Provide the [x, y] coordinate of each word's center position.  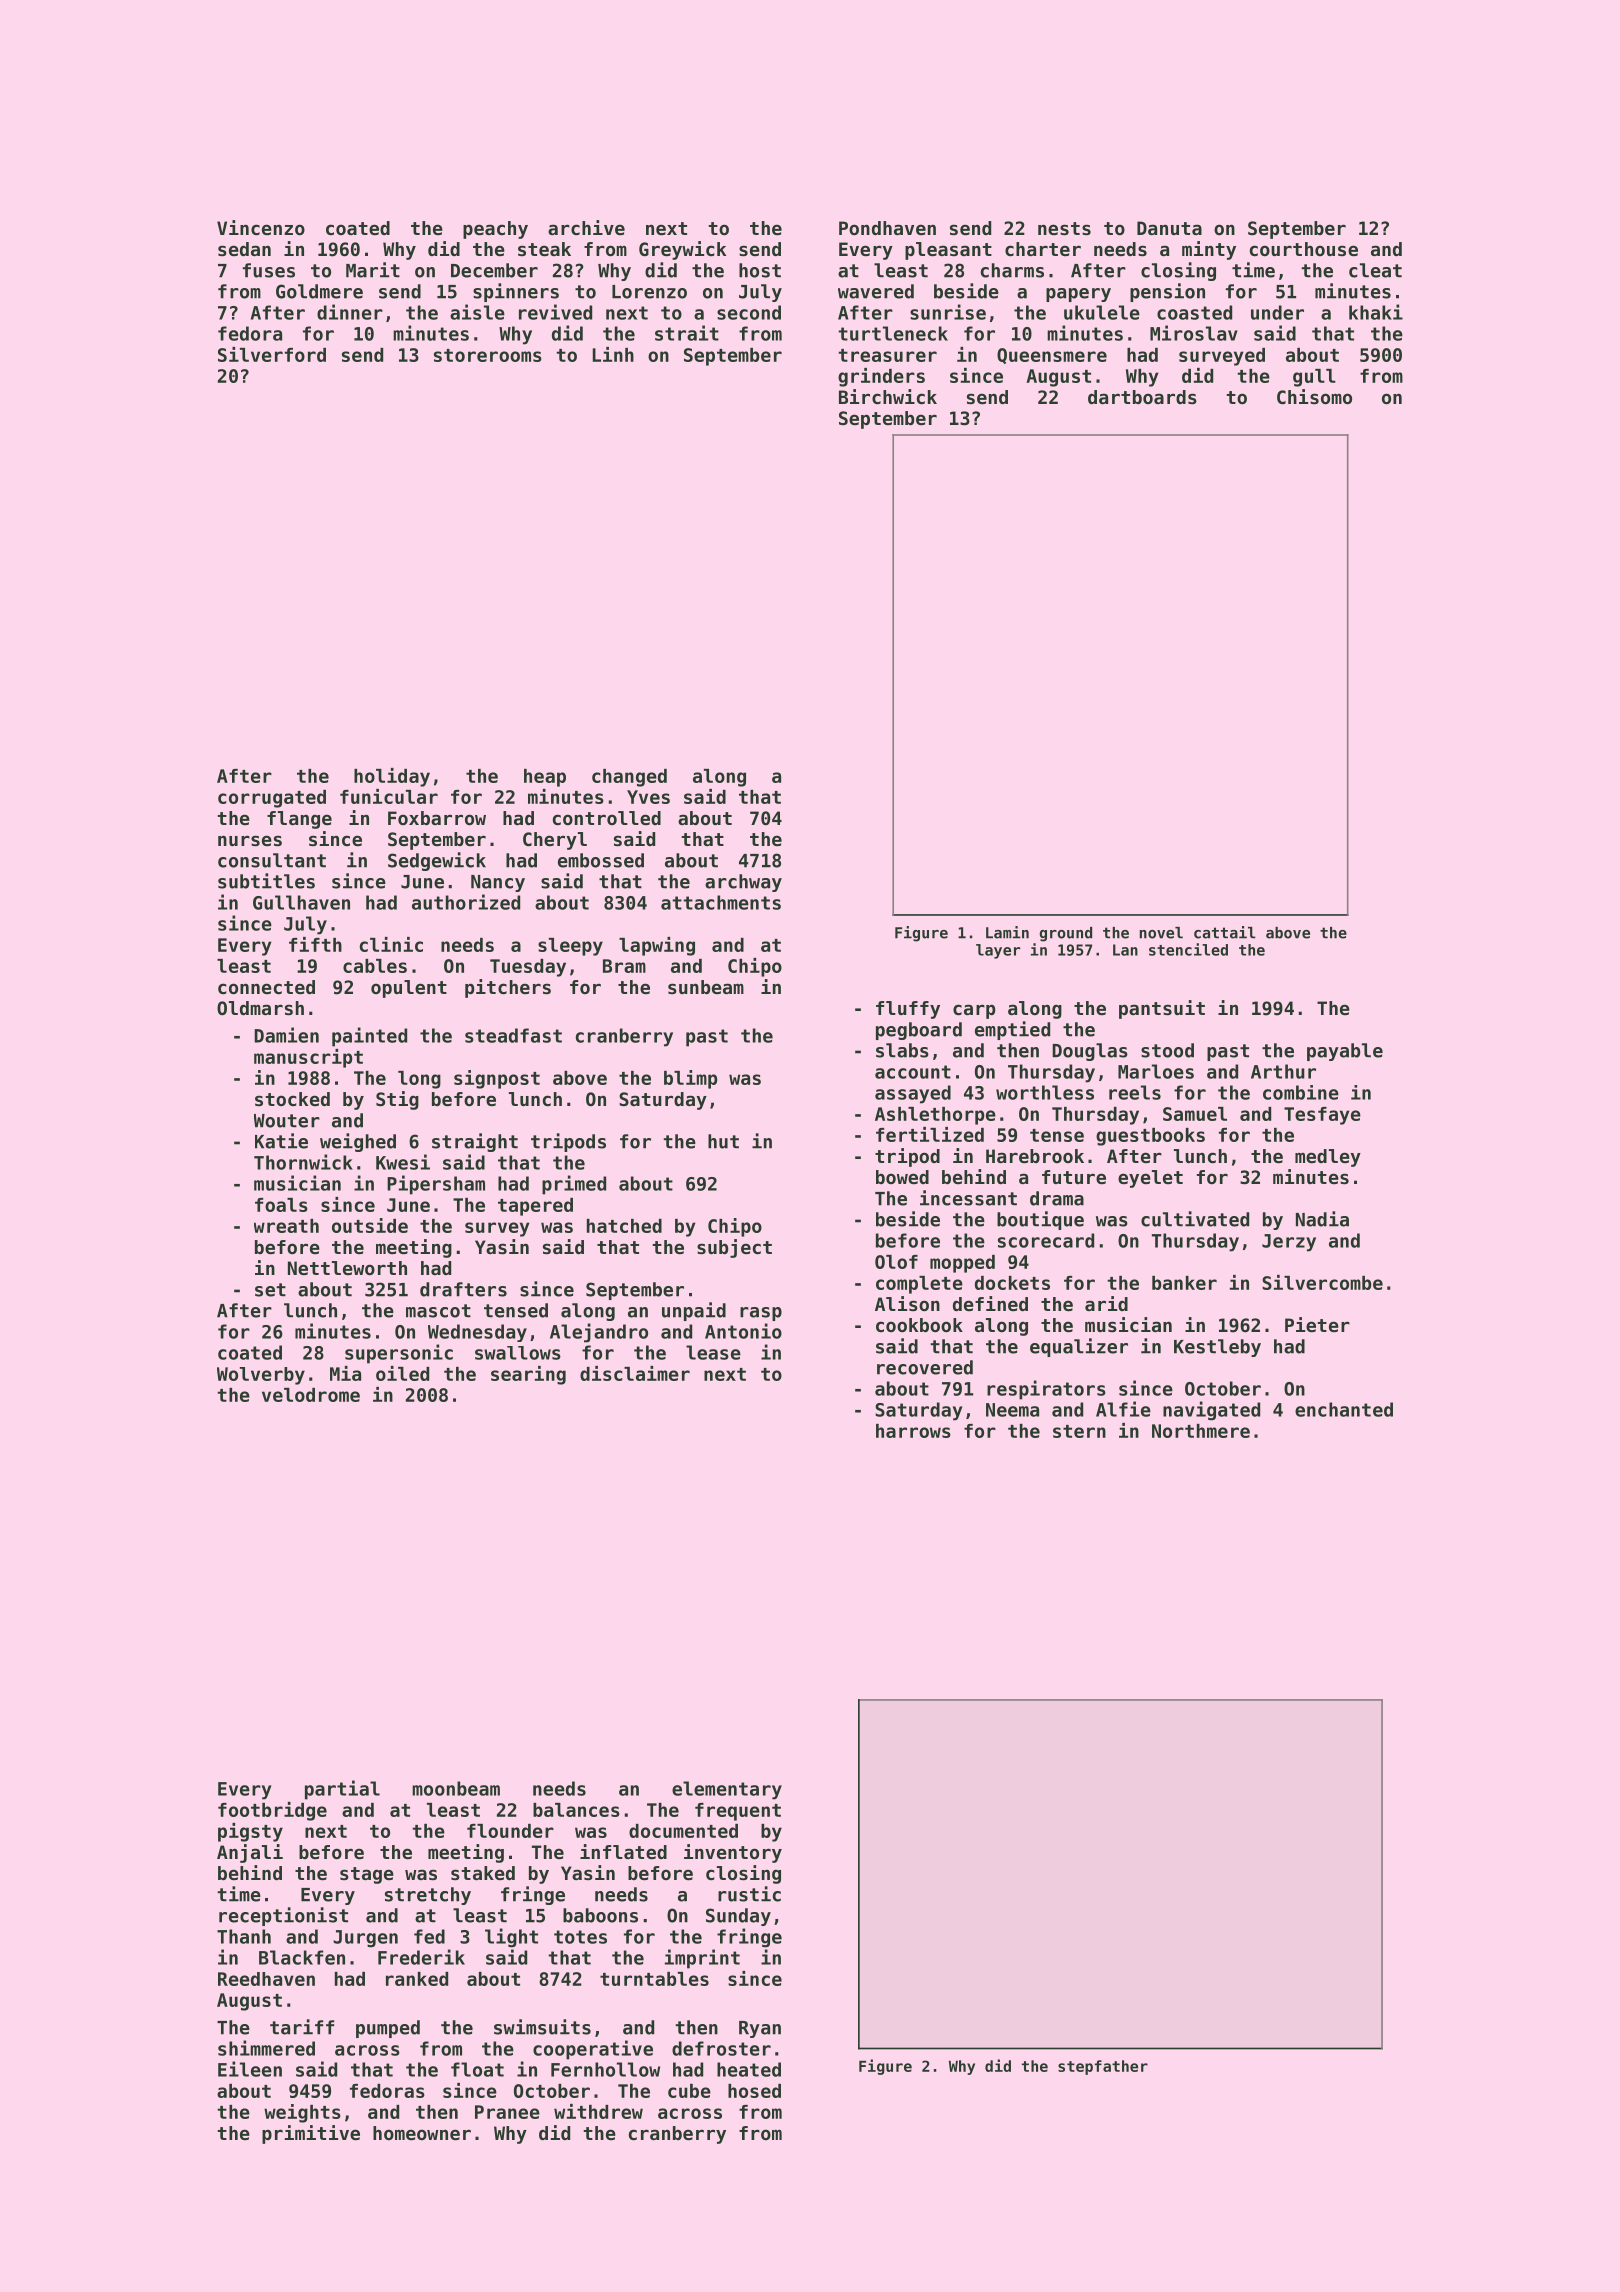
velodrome [311, 1395]
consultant [272, 860]
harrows [913, 1431]
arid [1106, 1303]
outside [370, 1225]
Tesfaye [1322, 1116]
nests [1064, 229]
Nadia [1322, 1219]
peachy [495, 230]
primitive [311, 2134]
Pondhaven [887, 228]
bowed [902, 1177]
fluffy [908, 1010]
